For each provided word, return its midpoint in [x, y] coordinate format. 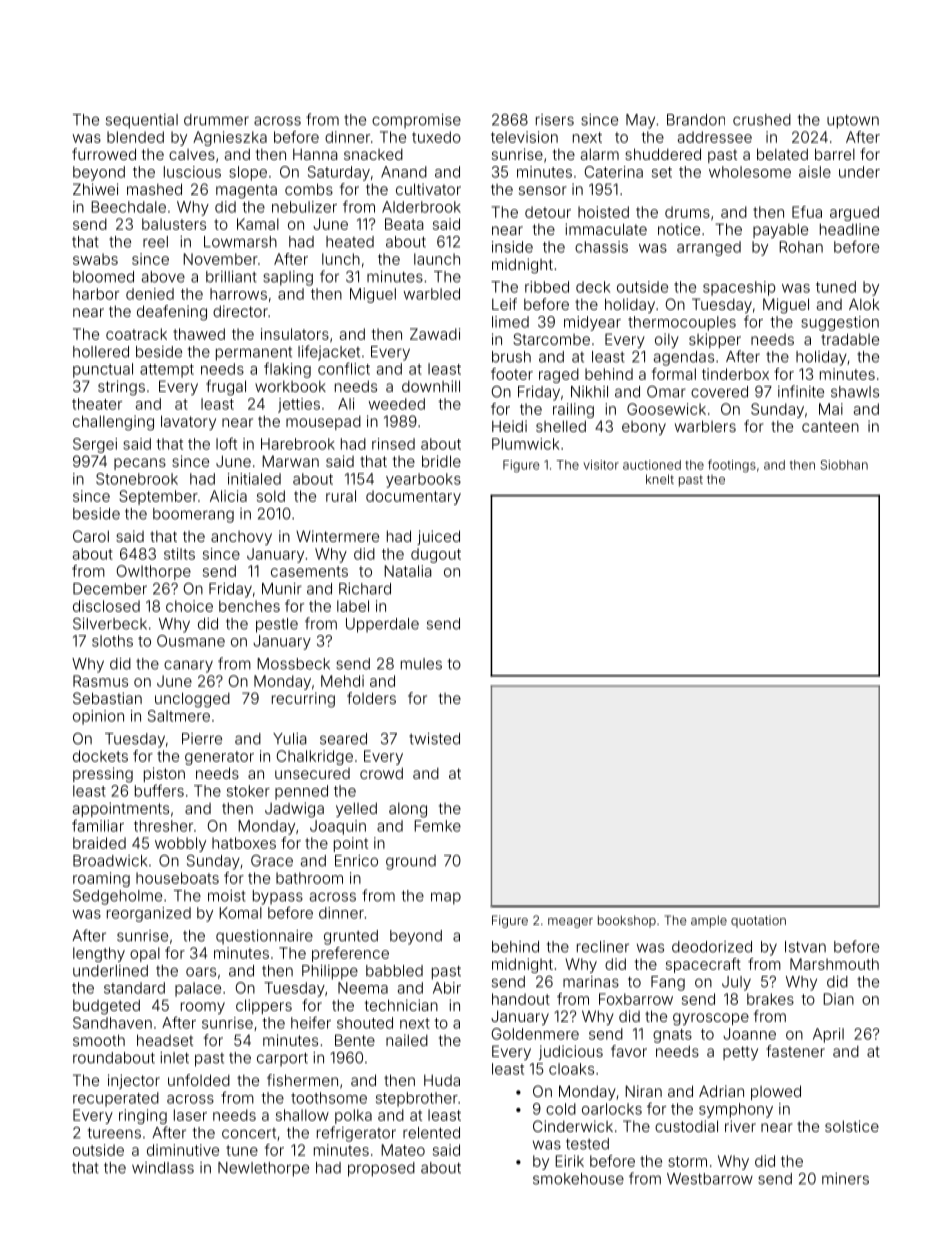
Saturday [339, 173]
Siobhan [844, 465]
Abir [447, 988]
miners [845, 1179]
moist [227, 896]
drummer [216, 120]
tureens [114, 1133]
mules [421, 664]
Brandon [696, 120]
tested [587, 1144]
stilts [179, 554]
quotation [758, 921]
